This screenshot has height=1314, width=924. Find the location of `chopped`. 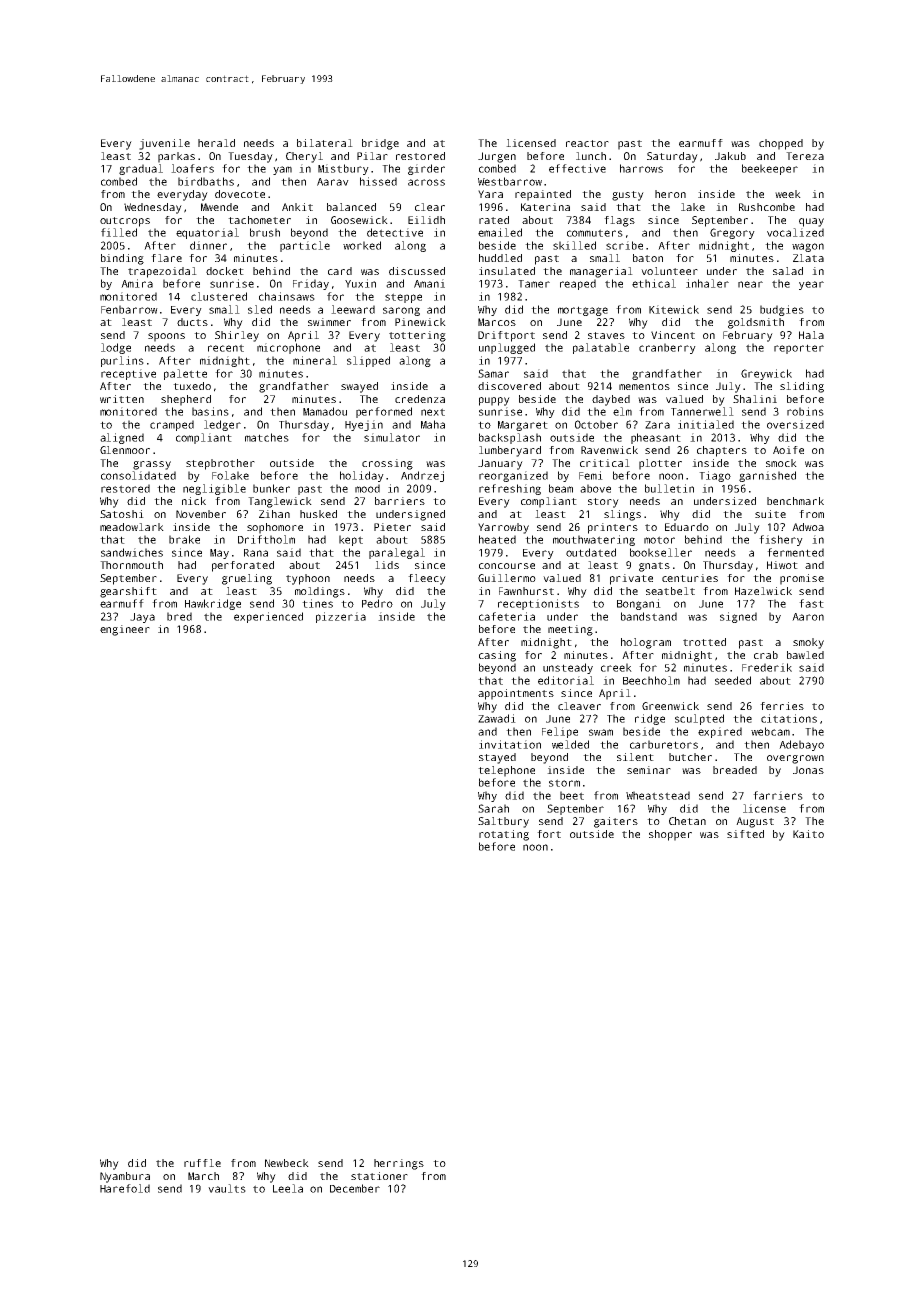

chopped is located at coordinates (781, 144).
